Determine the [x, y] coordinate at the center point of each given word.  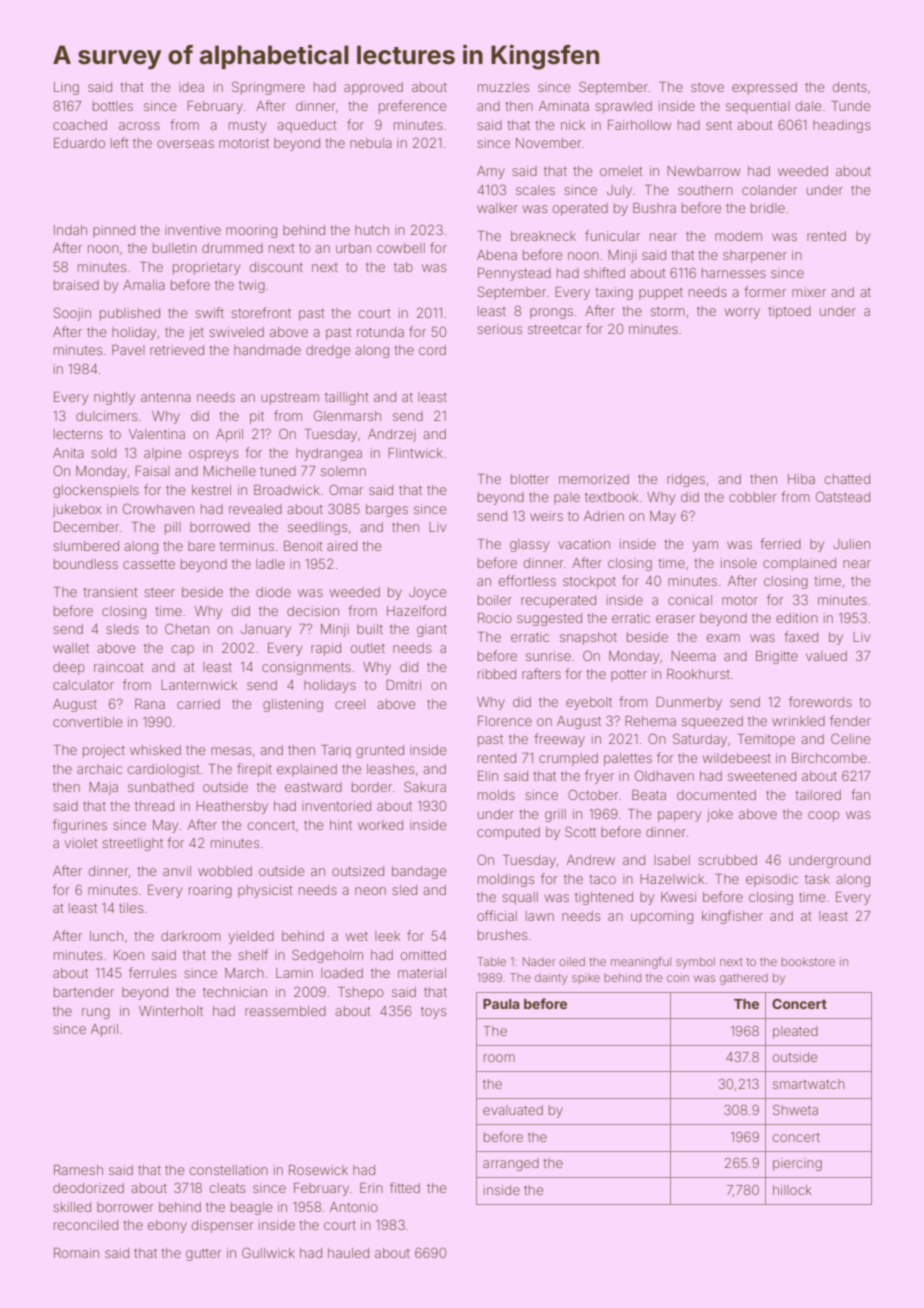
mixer [809, 292]
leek [387, 936]
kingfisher [732, 917]
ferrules [152, 972]
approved [373, 88]
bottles [113, 106]
